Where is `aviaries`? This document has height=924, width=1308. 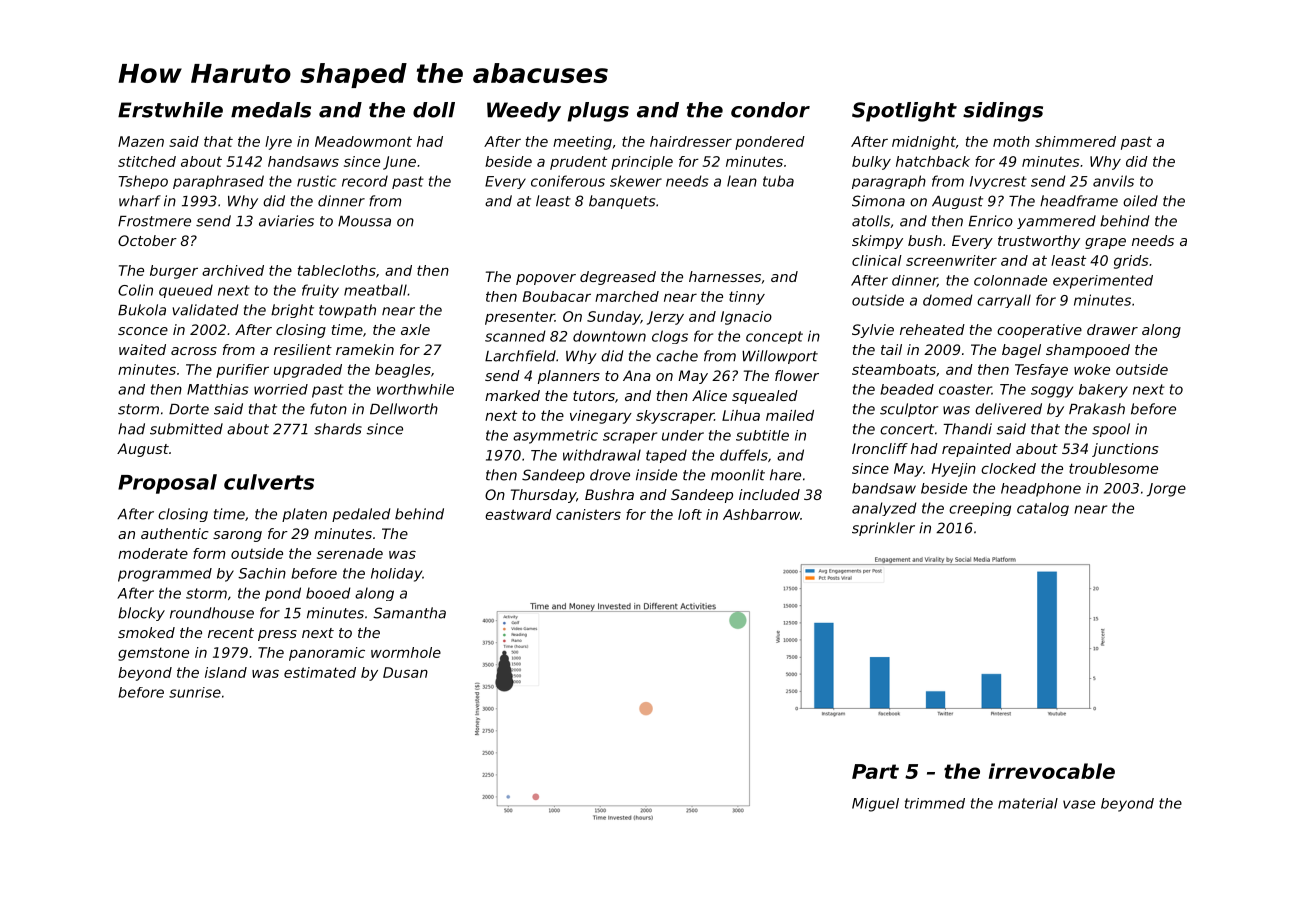
aviaries is located at coordinates (286, 221).
